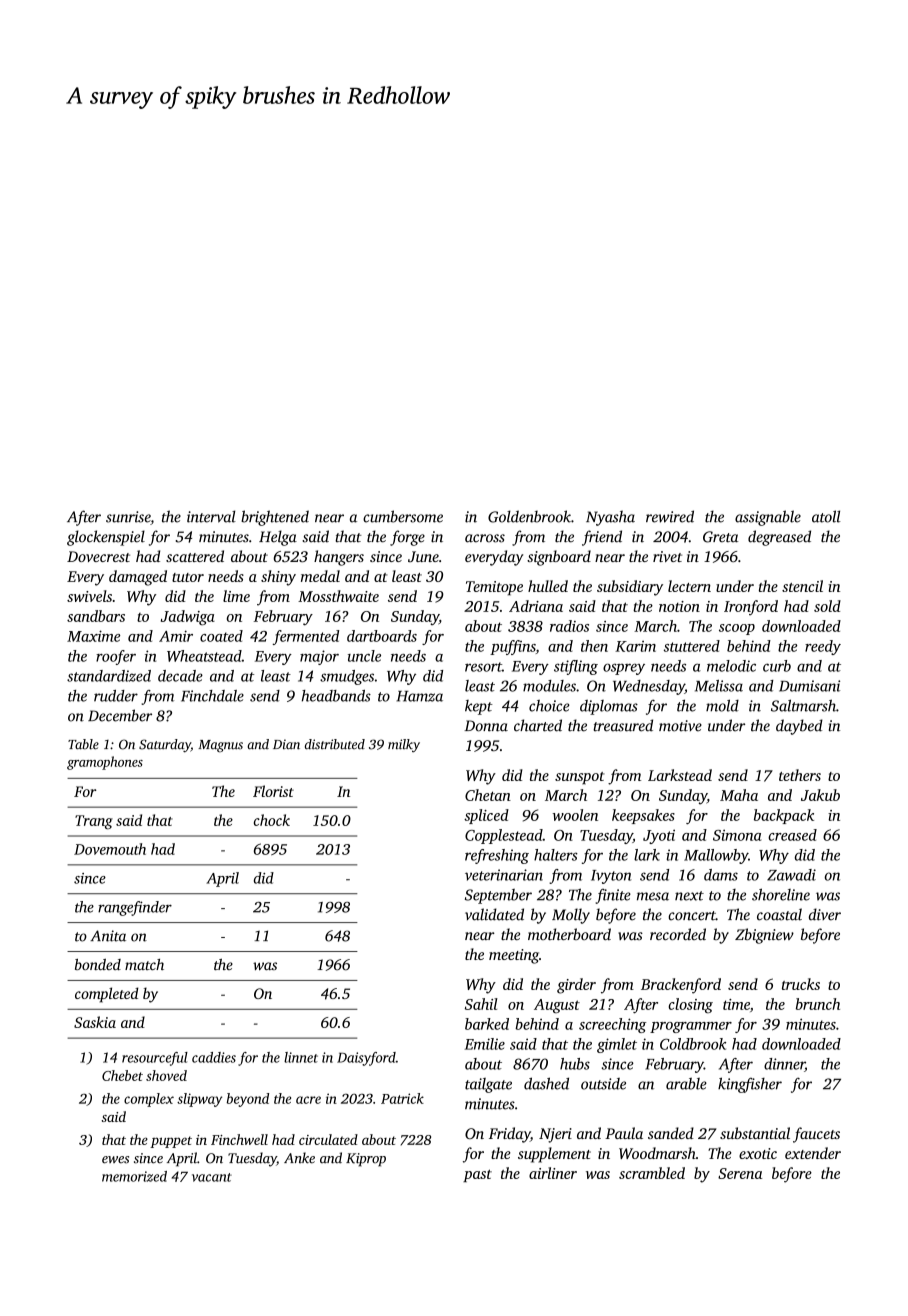  Describe the element at coordinates (89, 596) in the screenshot. I see `swivels` at that location.
